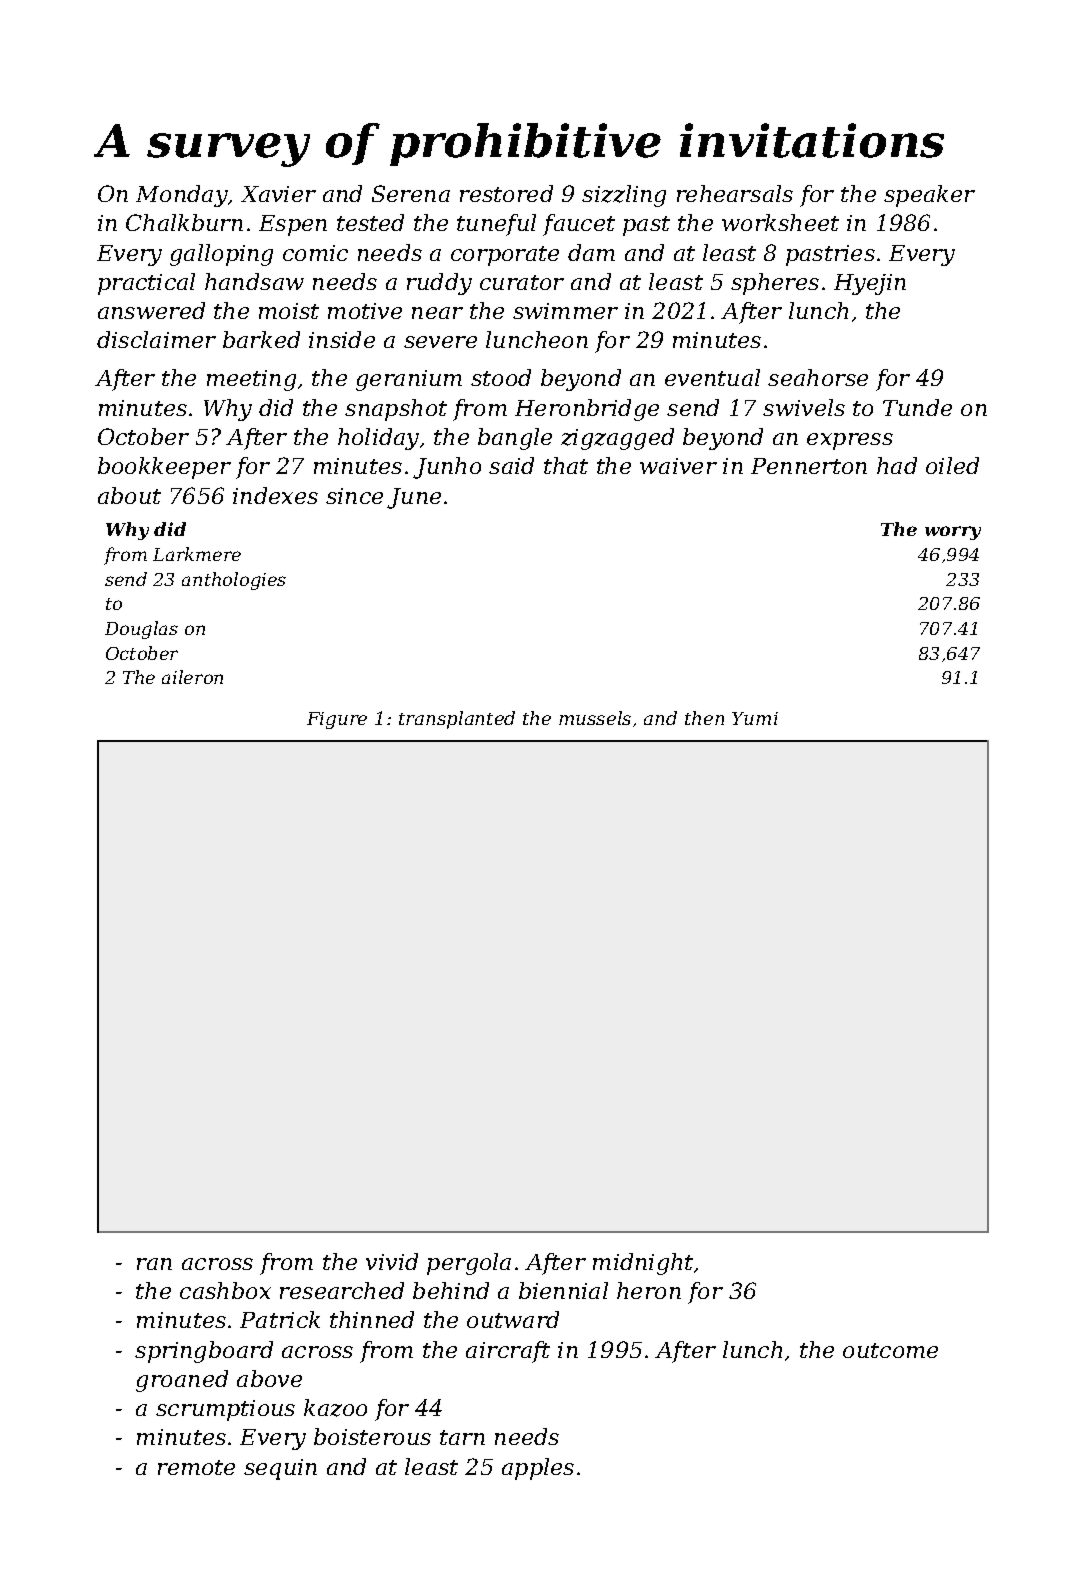  Describe the element at coordinates (890, 1350) in the document. I see `outcome` at that location.
